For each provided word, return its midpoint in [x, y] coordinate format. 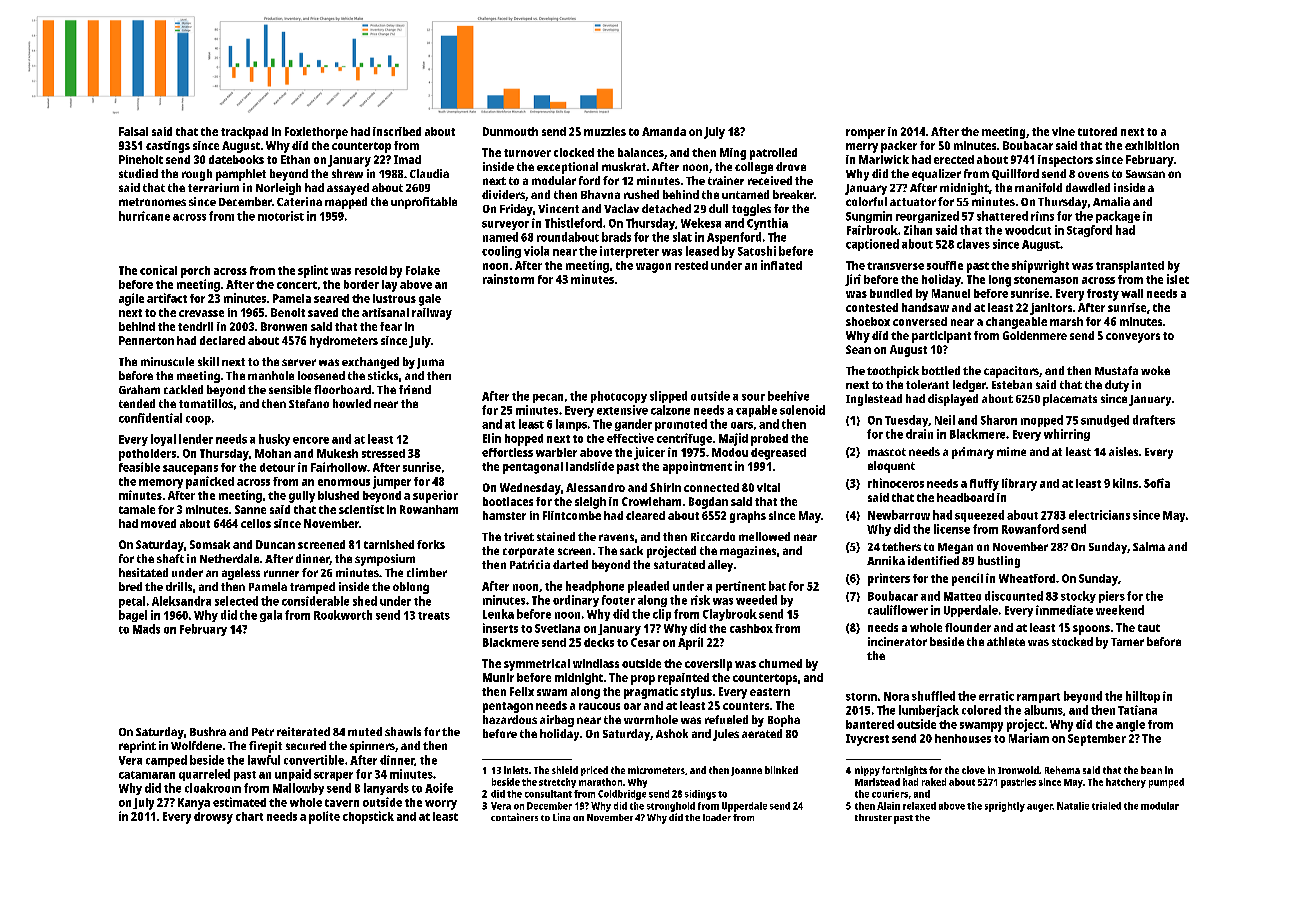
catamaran [147, 775]
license [952, 529]
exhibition [1152, 145]
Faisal [133, 131]
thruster [873, 817]
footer [618, 600]
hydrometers [344, 342]
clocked [574, 152]
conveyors [1133, 338]
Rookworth [343, 615]
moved [158, 523]
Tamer [1127, 642]
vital [768, 487]
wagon [653, 268]
